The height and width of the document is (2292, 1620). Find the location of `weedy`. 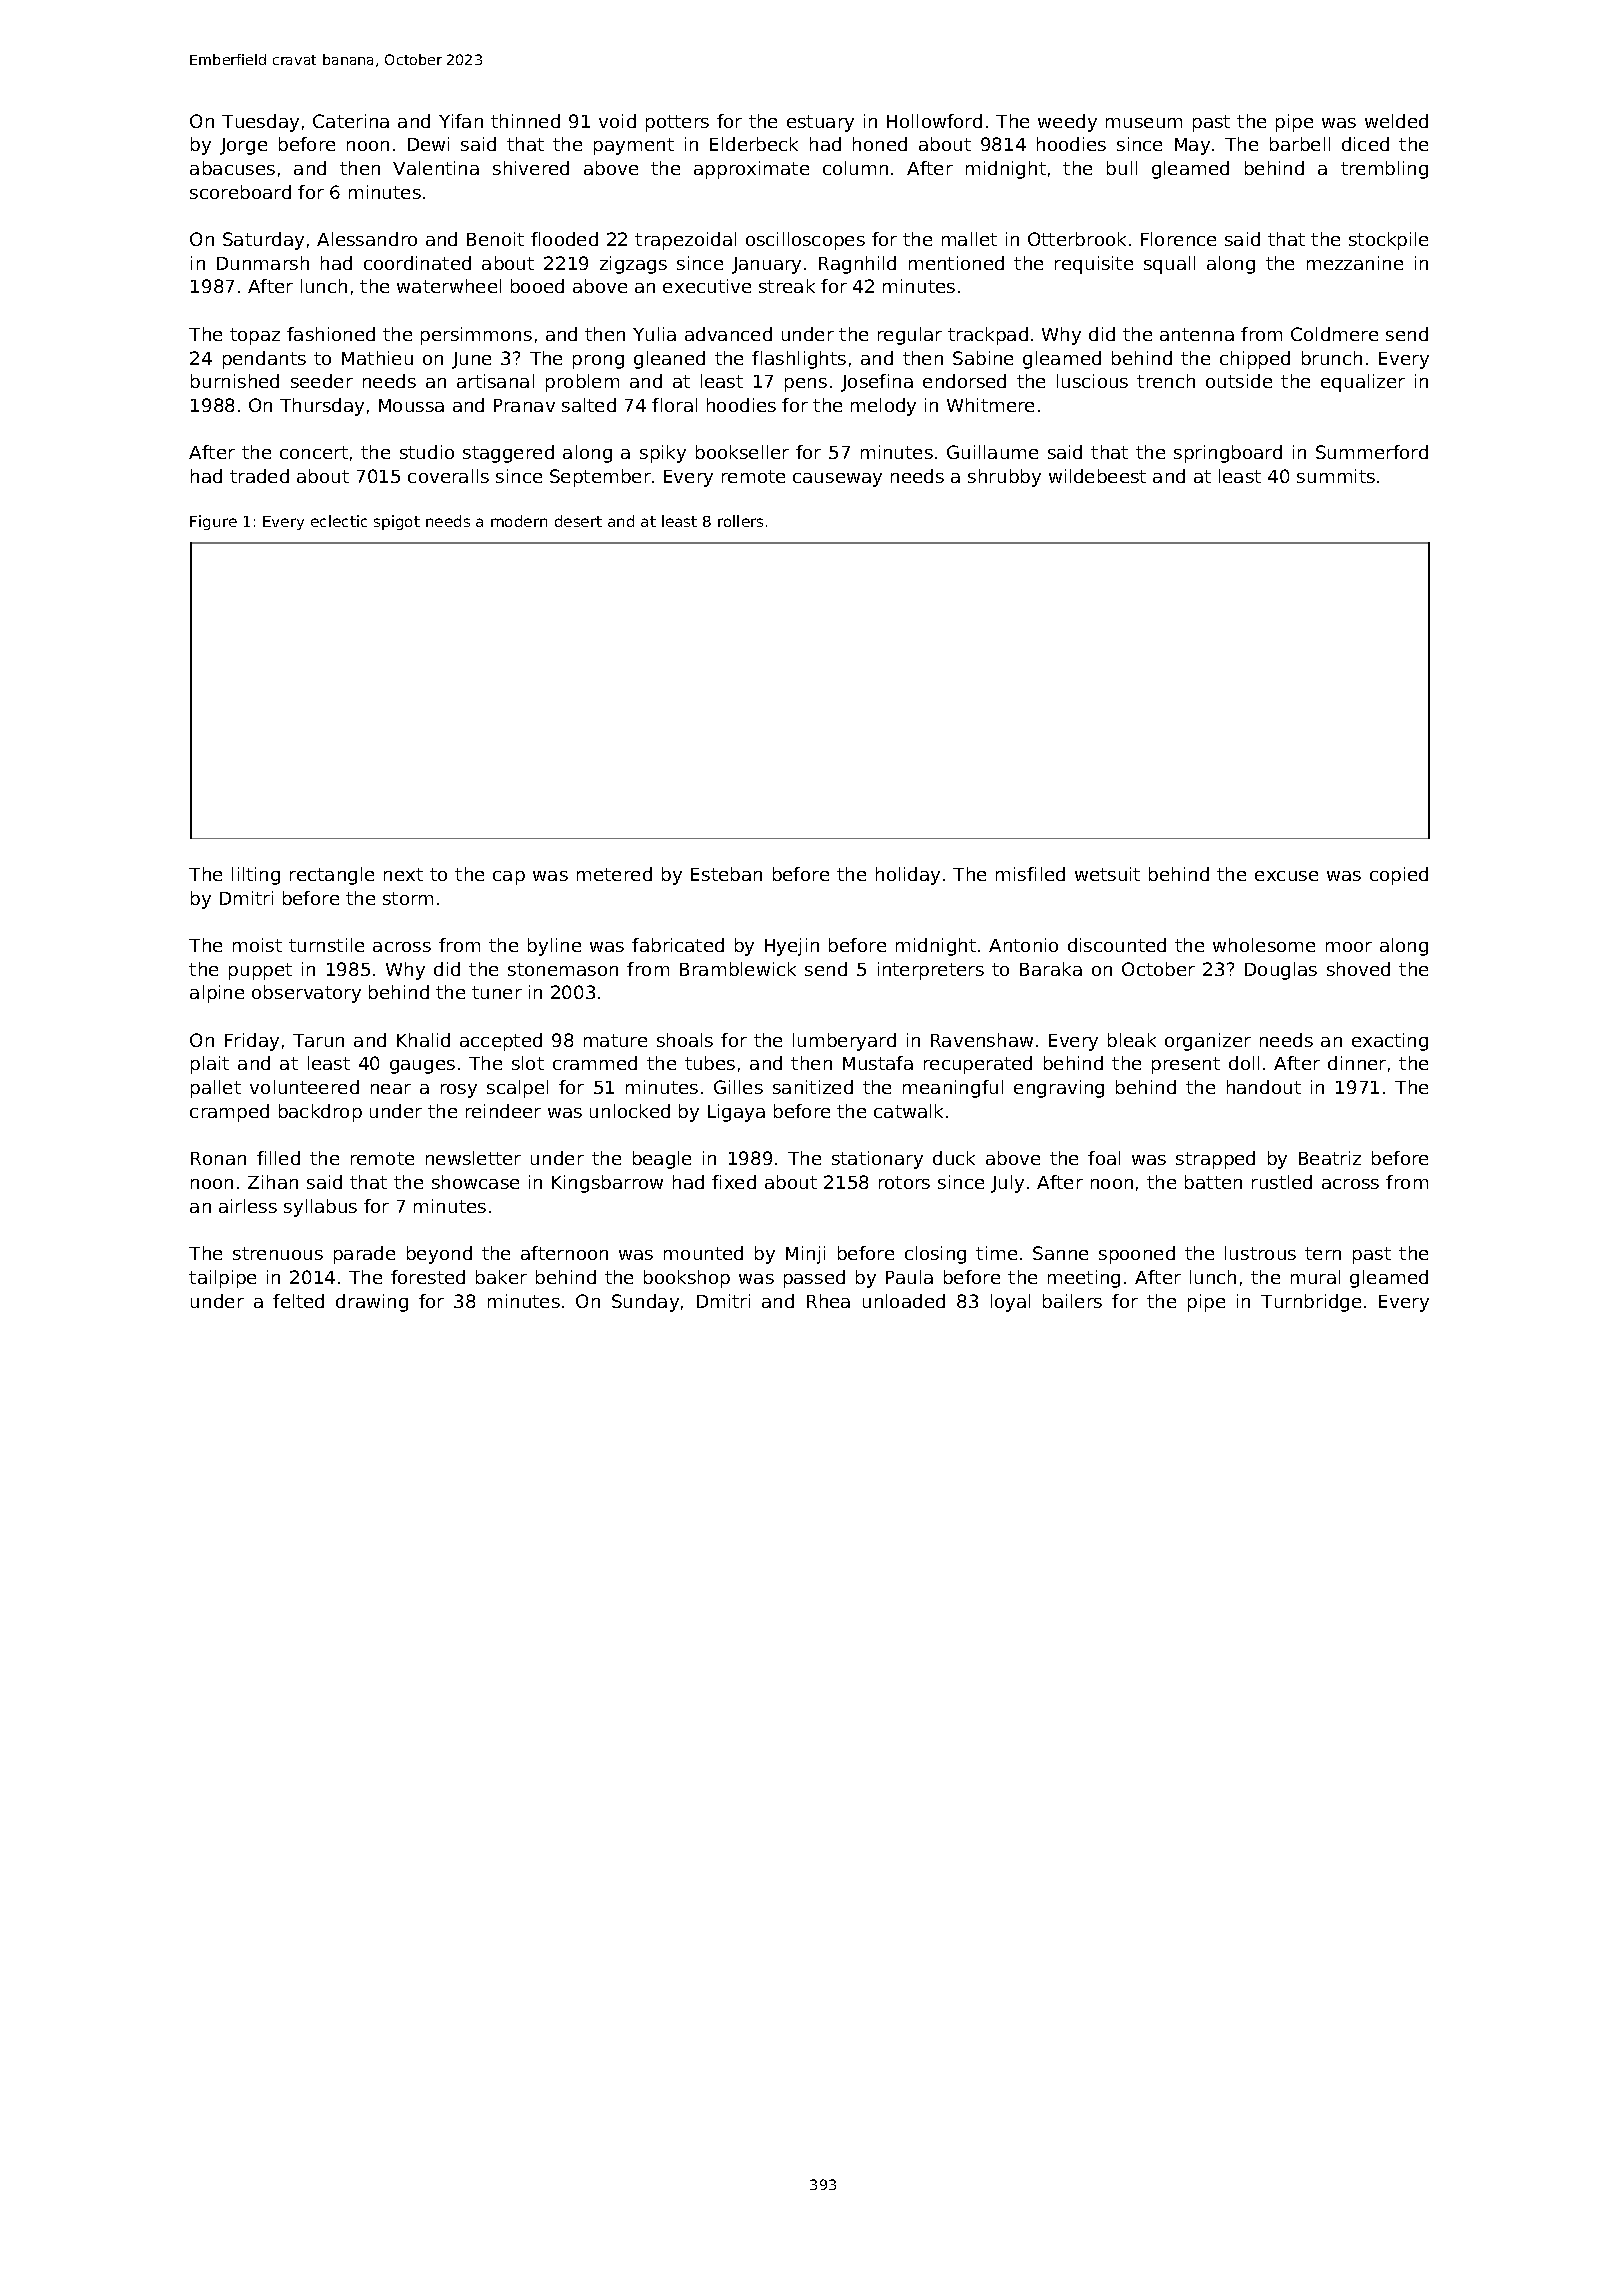

weedy is located at coordinates (1067, 123).
